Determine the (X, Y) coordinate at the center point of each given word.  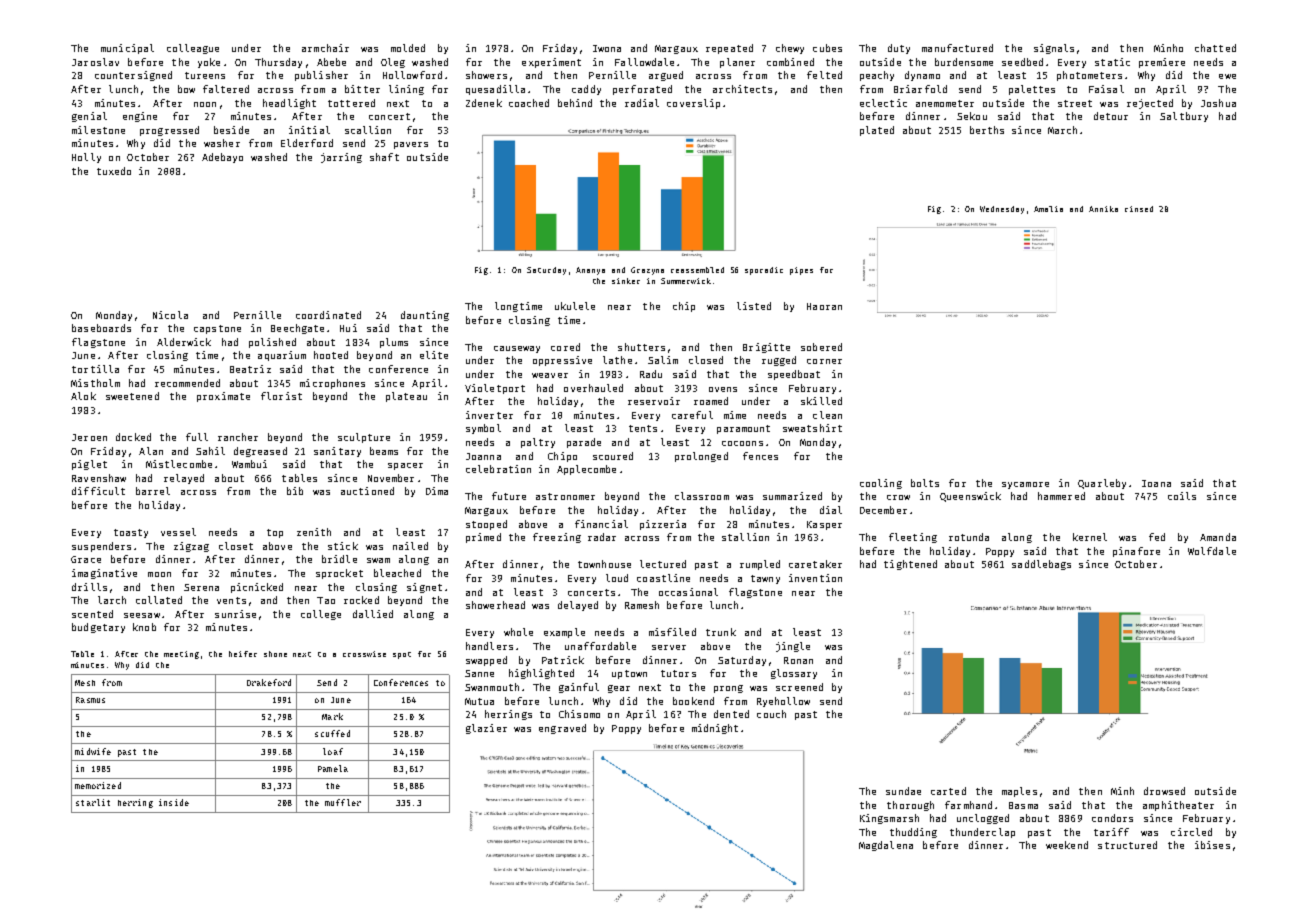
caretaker (815, 564)
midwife (93, 751)
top (275, 533)
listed (754, 306)
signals (1054, 49)
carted (948, 791)
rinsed (1139, 209)
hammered (1061, 496)
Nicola (170, 315)
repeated (729, 49)
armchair (325, 48)
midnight (715, 729)
